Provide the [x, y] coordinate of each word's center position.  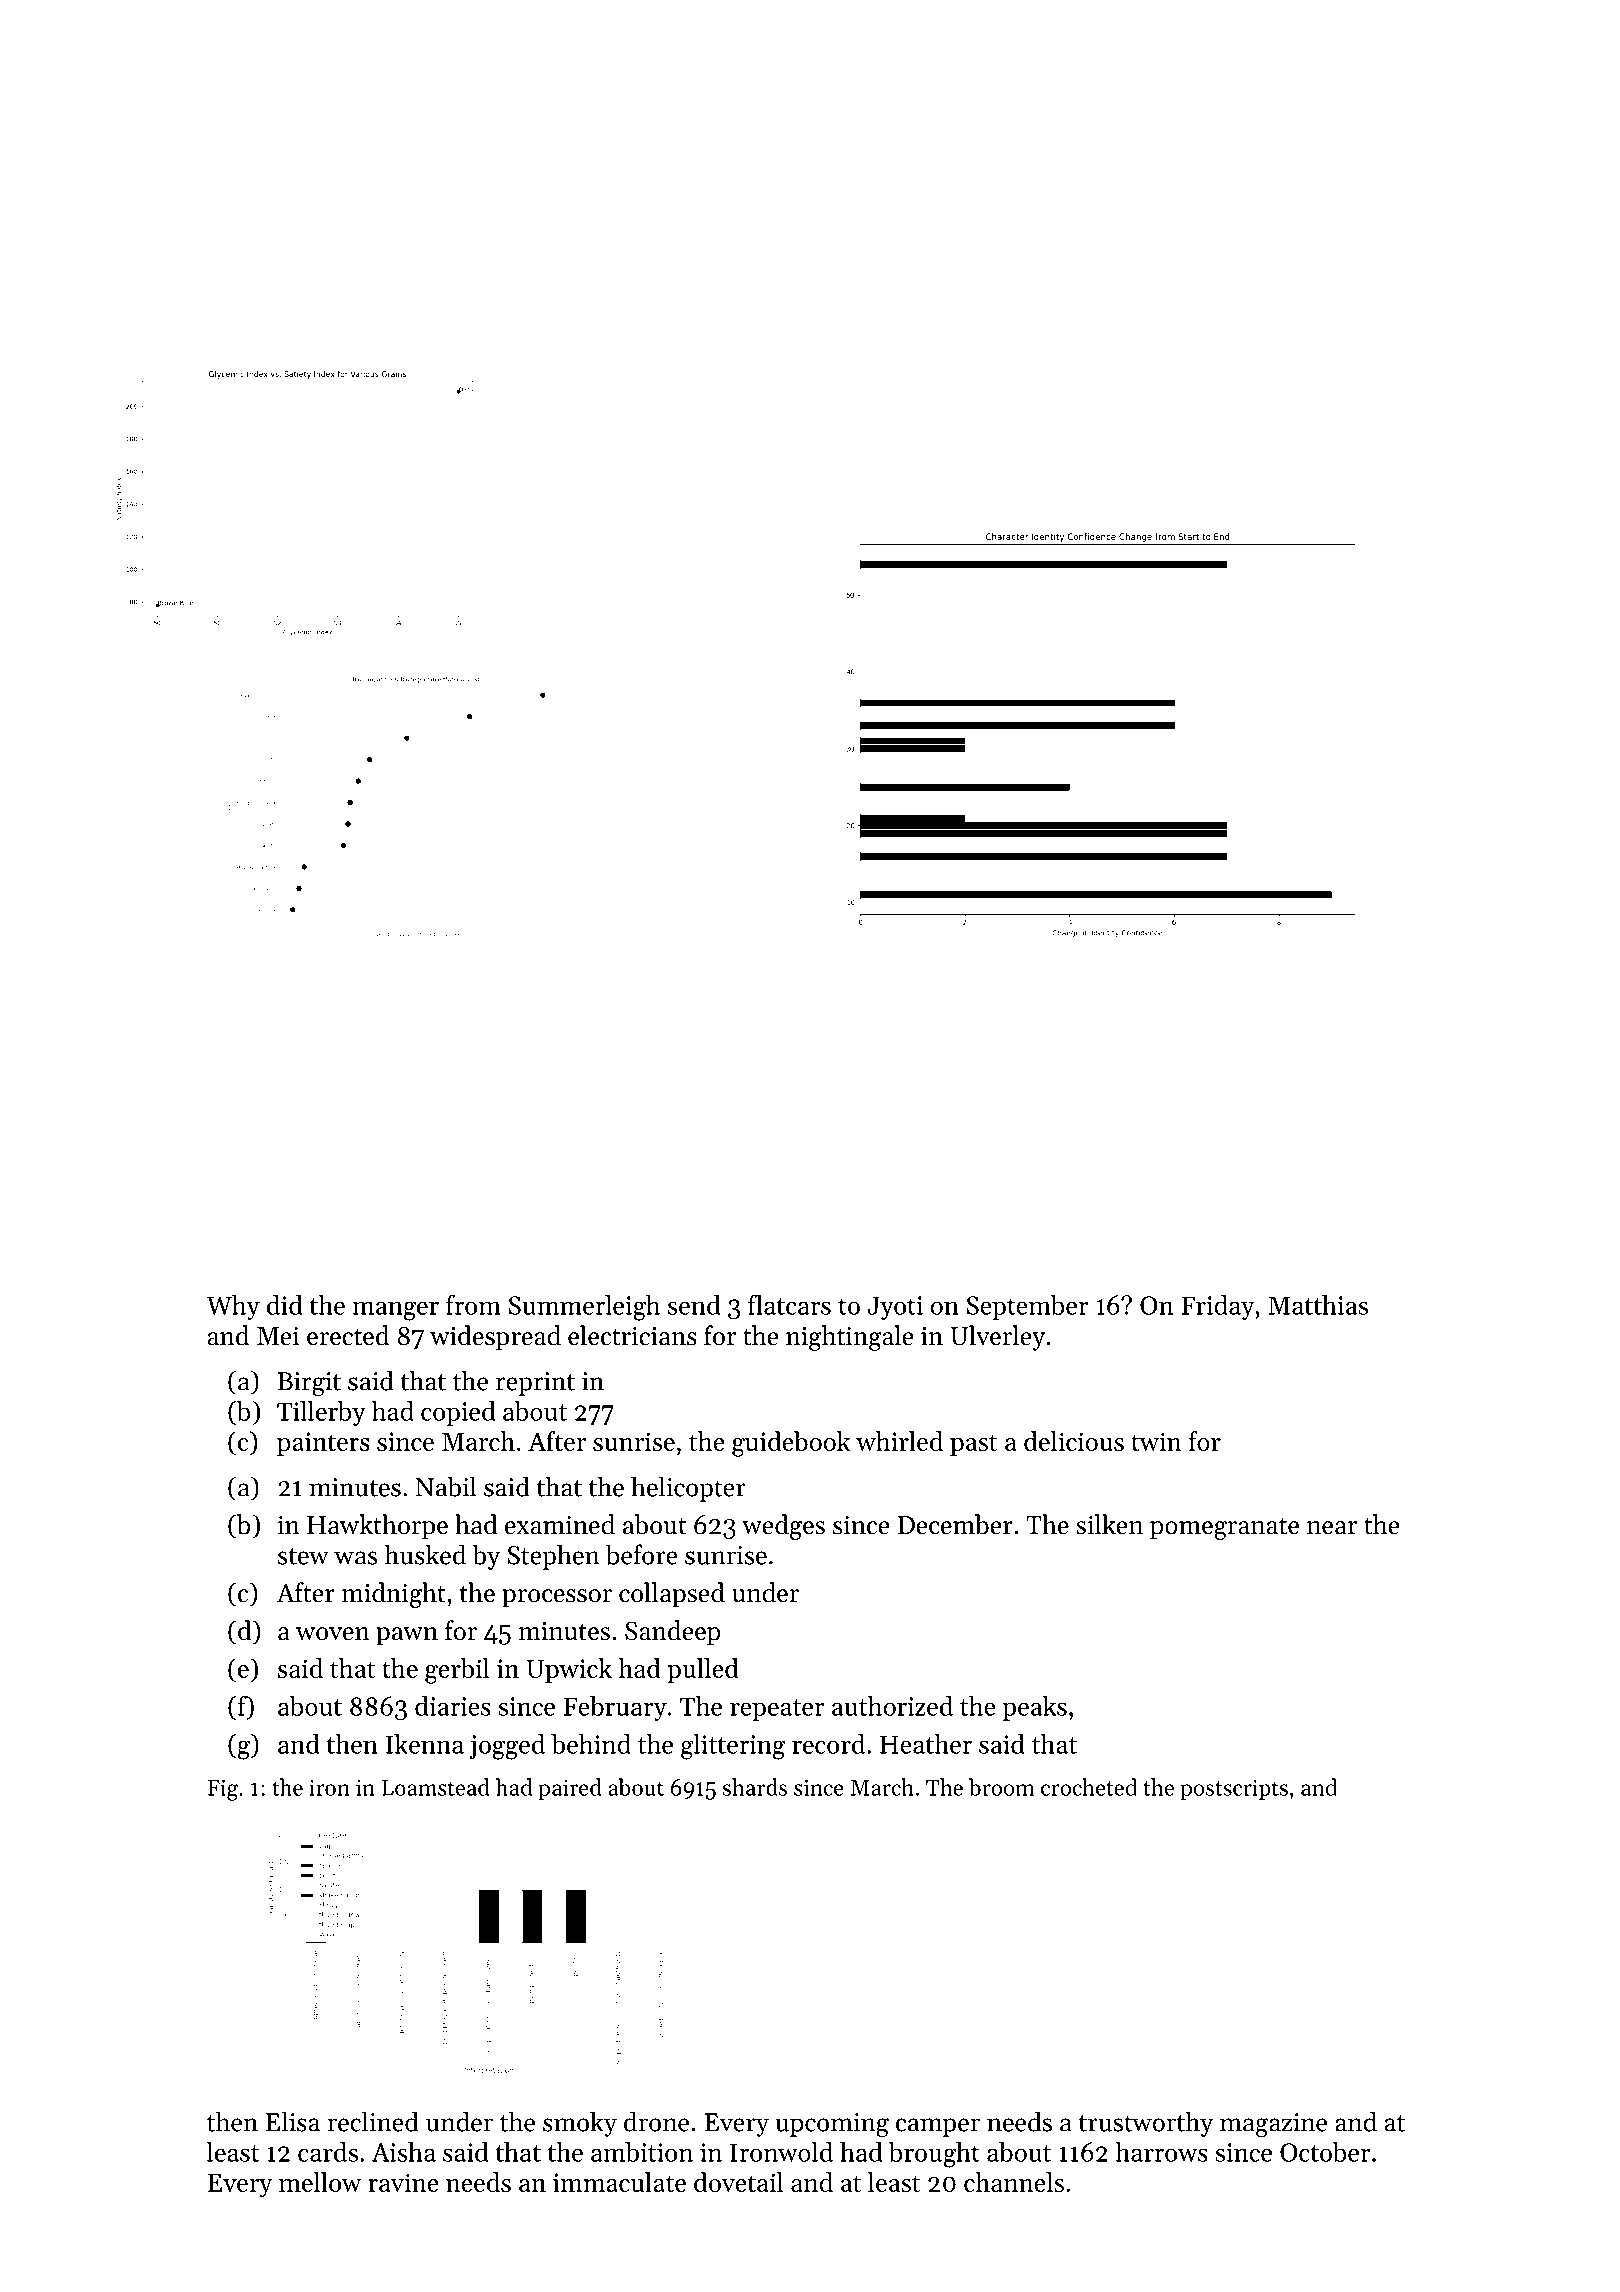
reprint [535, 1384]
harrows [1161, 2152]
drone [656, 2121]
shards [755, 1787]
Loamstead [436, 1787]
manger [395, 1311]
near [1332, 1528]
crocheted [1089, 1787]
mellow [320, 2182]
